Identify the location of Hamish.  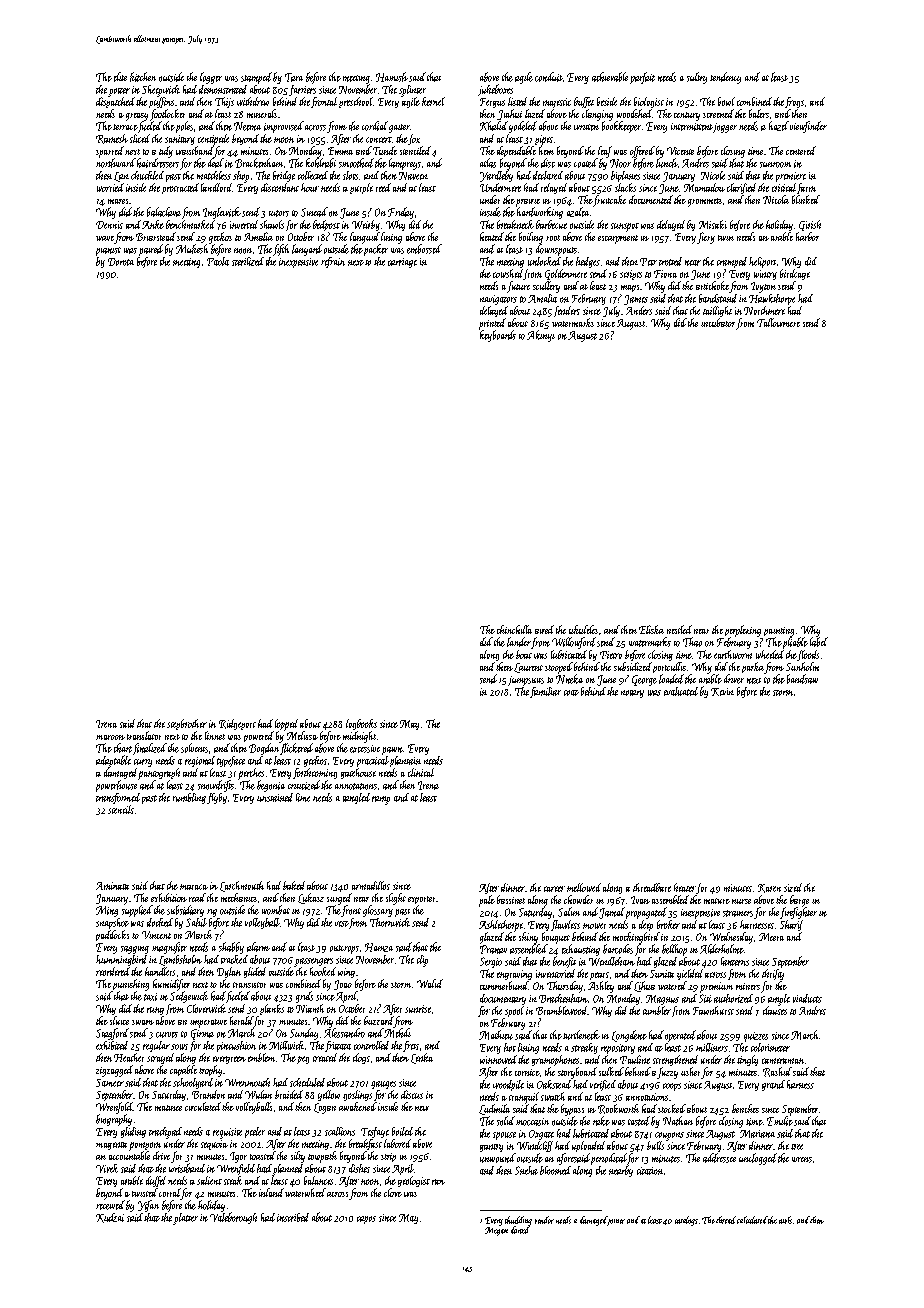
(392, 77).
